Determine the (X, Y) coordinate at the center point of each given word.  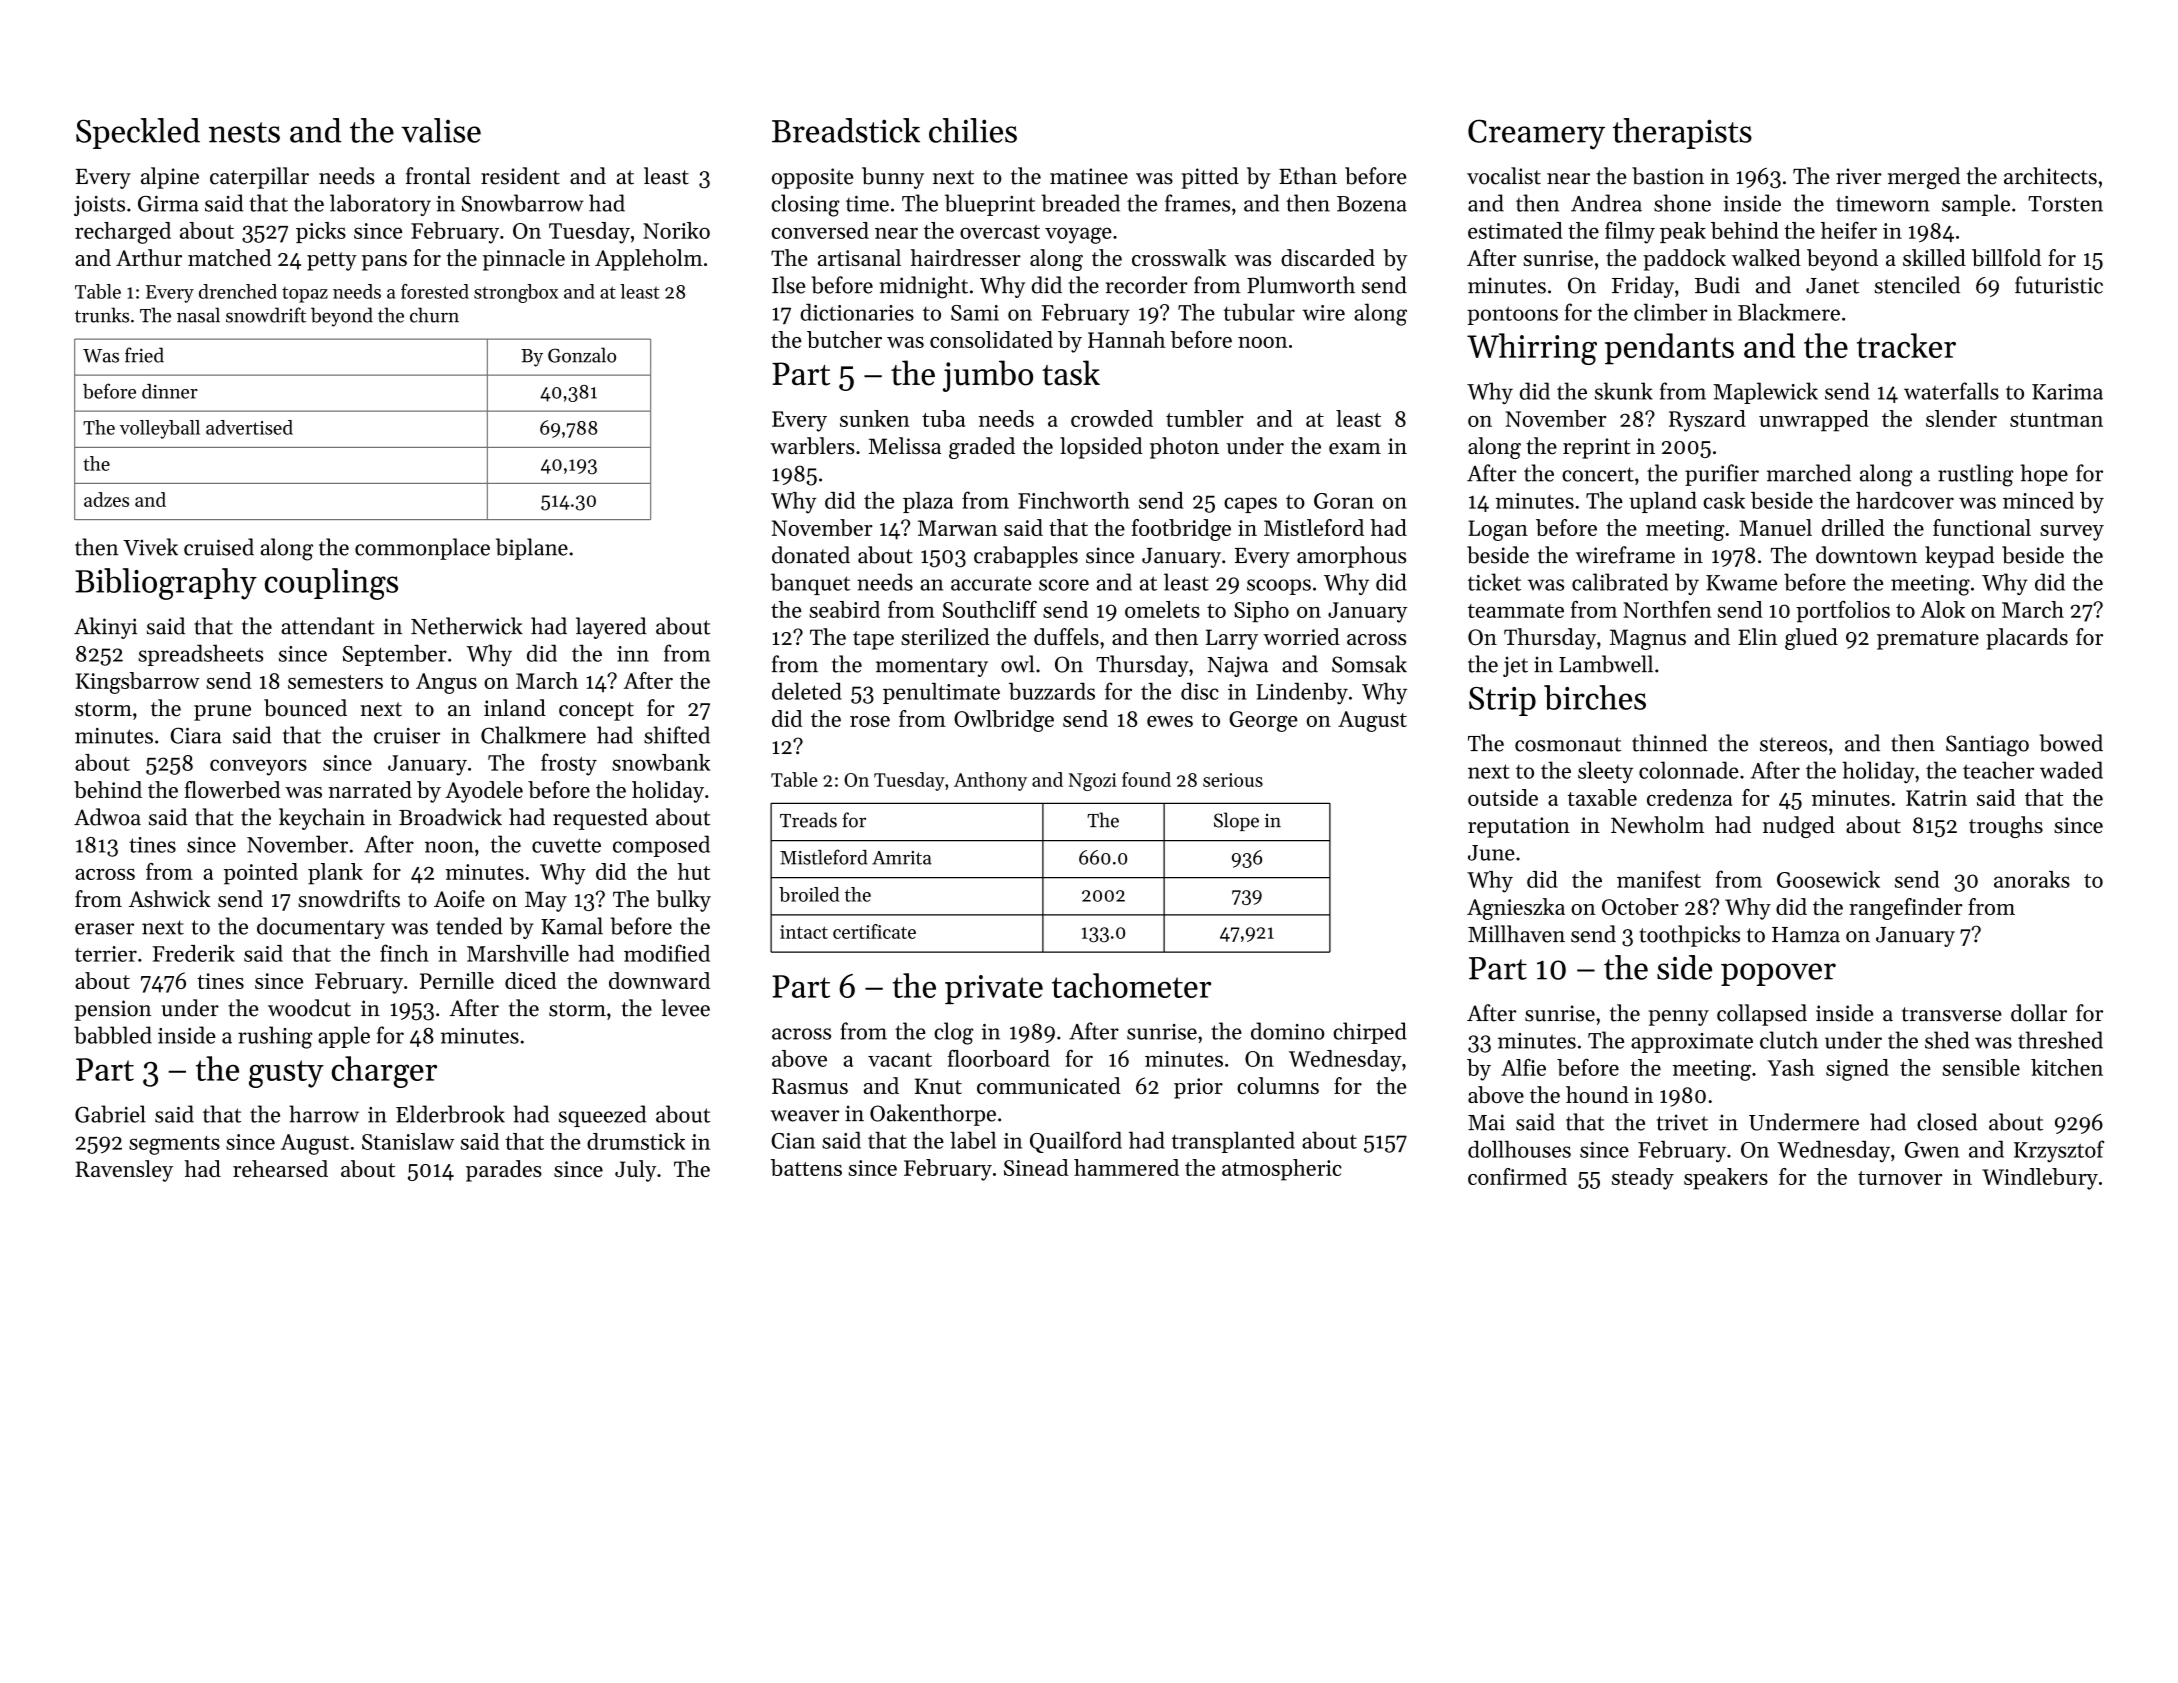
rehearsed (280, 1168)
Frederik (194, 953)
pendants (1669, 349)
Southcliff (990, 609)
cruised (219, 547)
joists (99, 206)
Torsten (2065, 204)
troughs (2006, 827)
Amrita (902, 858)
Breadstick (846, 130)
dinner (170, 391)
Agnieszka (1516, 909)
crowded (1112, 418)
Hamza (1806, 935)
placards (2027, 639)
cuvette (566, 845)
